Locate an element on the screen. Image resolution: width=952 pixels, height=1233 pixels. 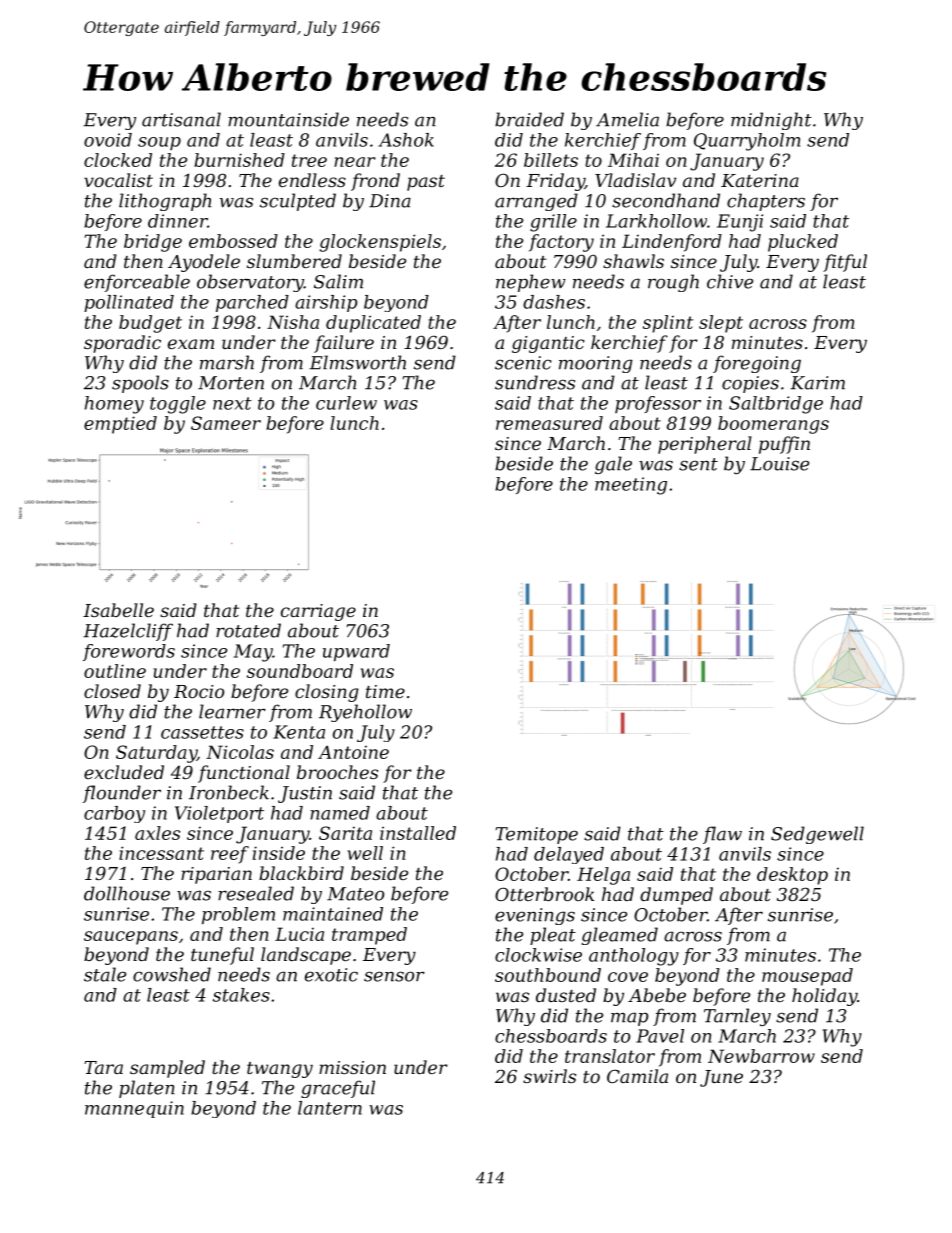
midnight is located at coordinates (771, 121).
